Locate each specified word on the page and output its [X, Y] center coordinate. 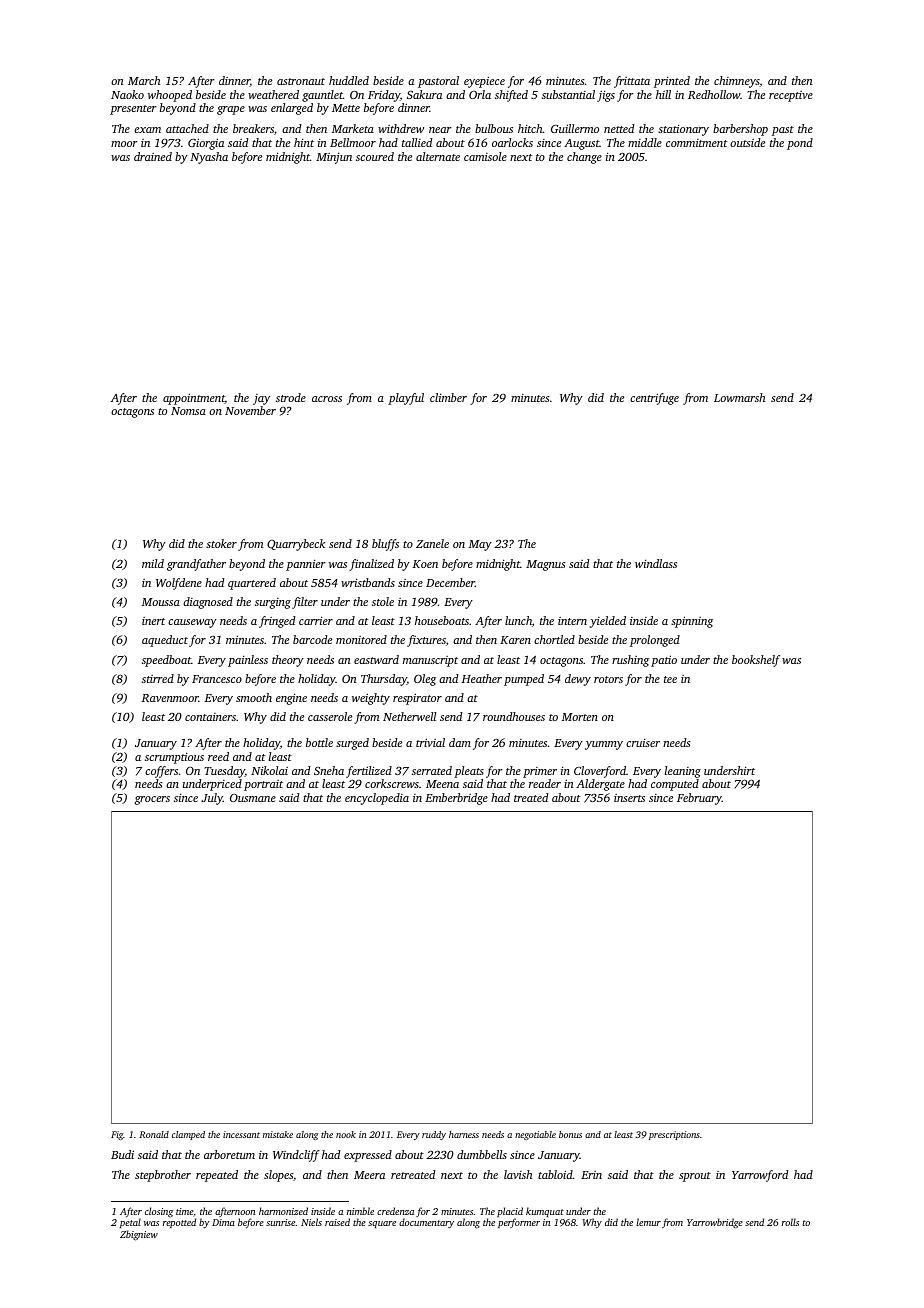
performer [519, 1223]
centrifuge [654, 399]
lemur [648, 1222]
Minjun [334, 158]
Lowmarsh [739, 397]
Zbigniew [139, 1235]
